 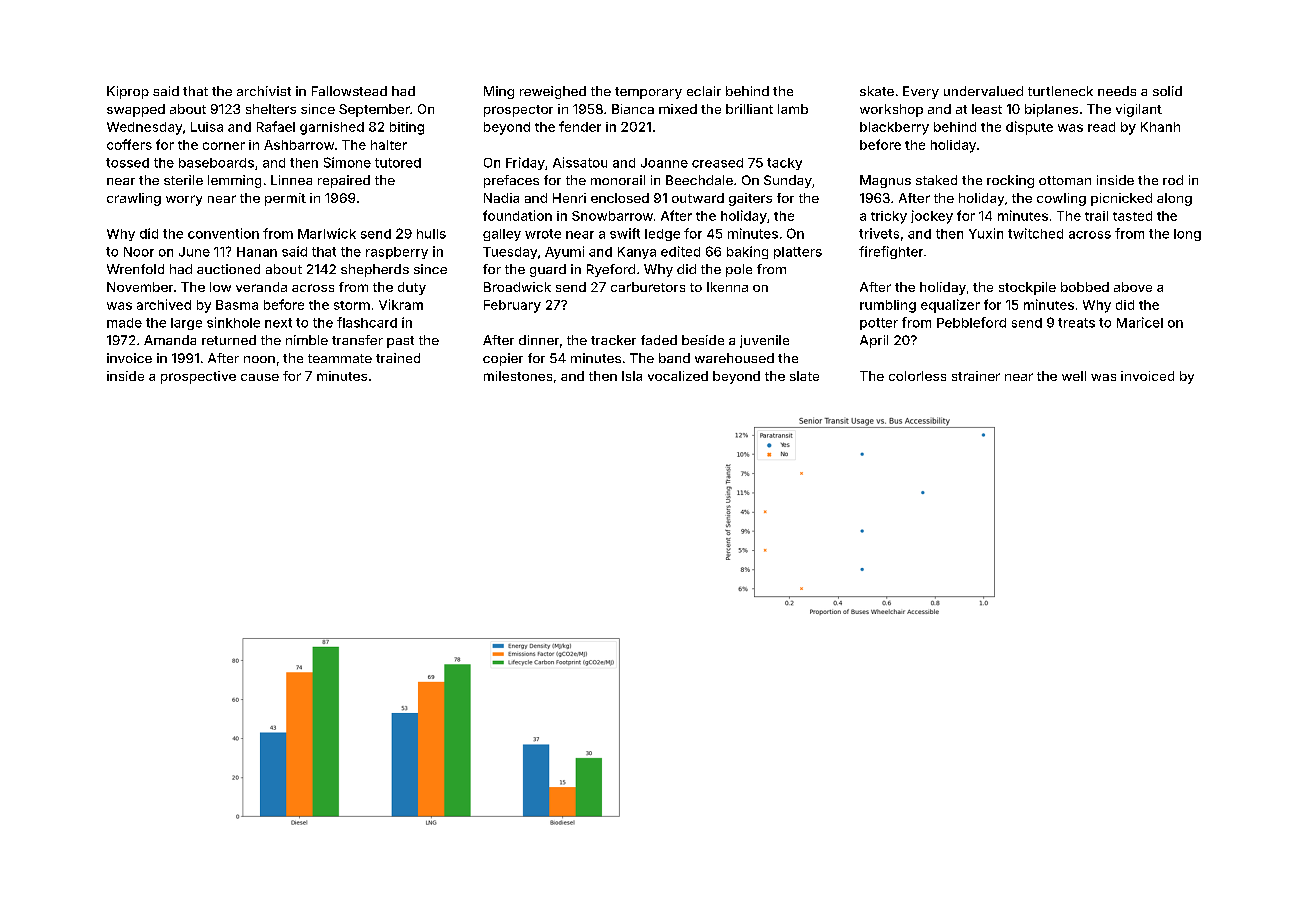 I want to click on cause, so click(x=260, y=377).
